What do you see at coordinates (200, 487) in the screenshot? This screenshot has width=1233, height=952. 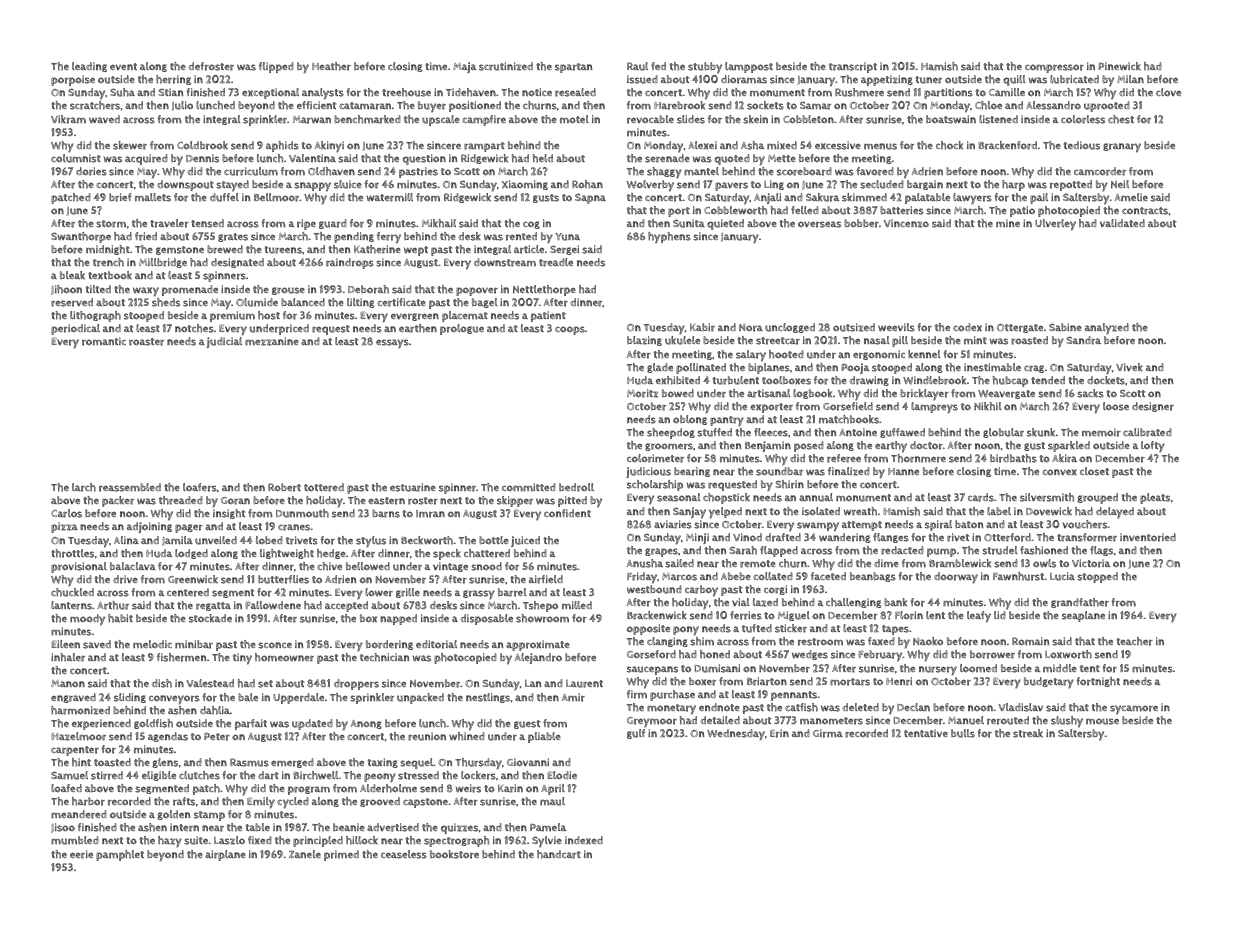 I see `loafers` at bounding box center [200, 487].
